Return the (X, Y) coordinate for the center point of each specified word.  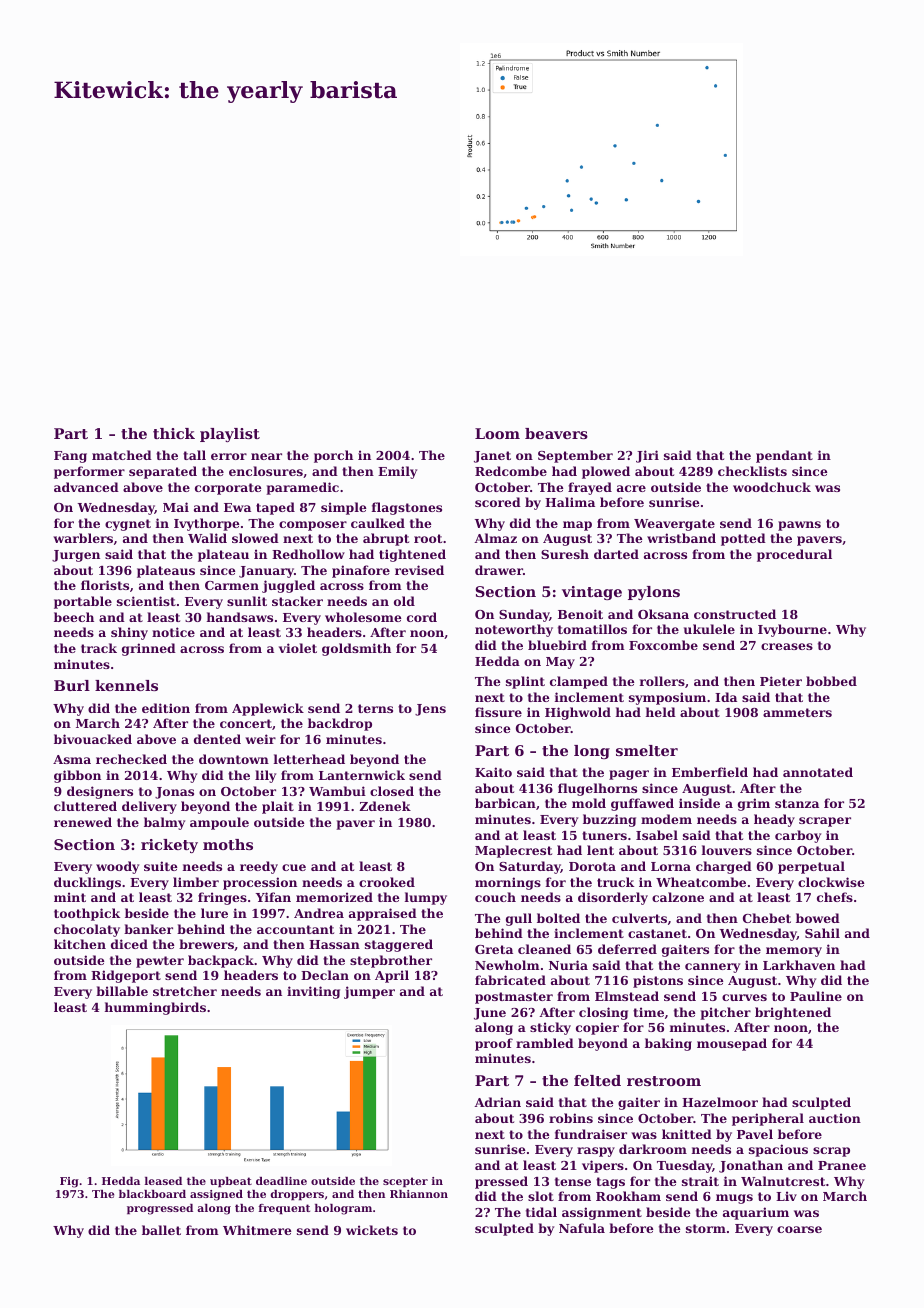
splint (525, 682)
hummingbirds (155, 1008)
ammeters (797, 712)
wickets (372, 1230)
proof (494, 1044)
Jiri (647, 456)
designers (100, 792)
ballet (161, 1230)
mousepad (732, 1044)
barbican (505, 803)
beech (74, 617)
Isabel (657, 835)
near (266, 456)
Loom (497, 433)
